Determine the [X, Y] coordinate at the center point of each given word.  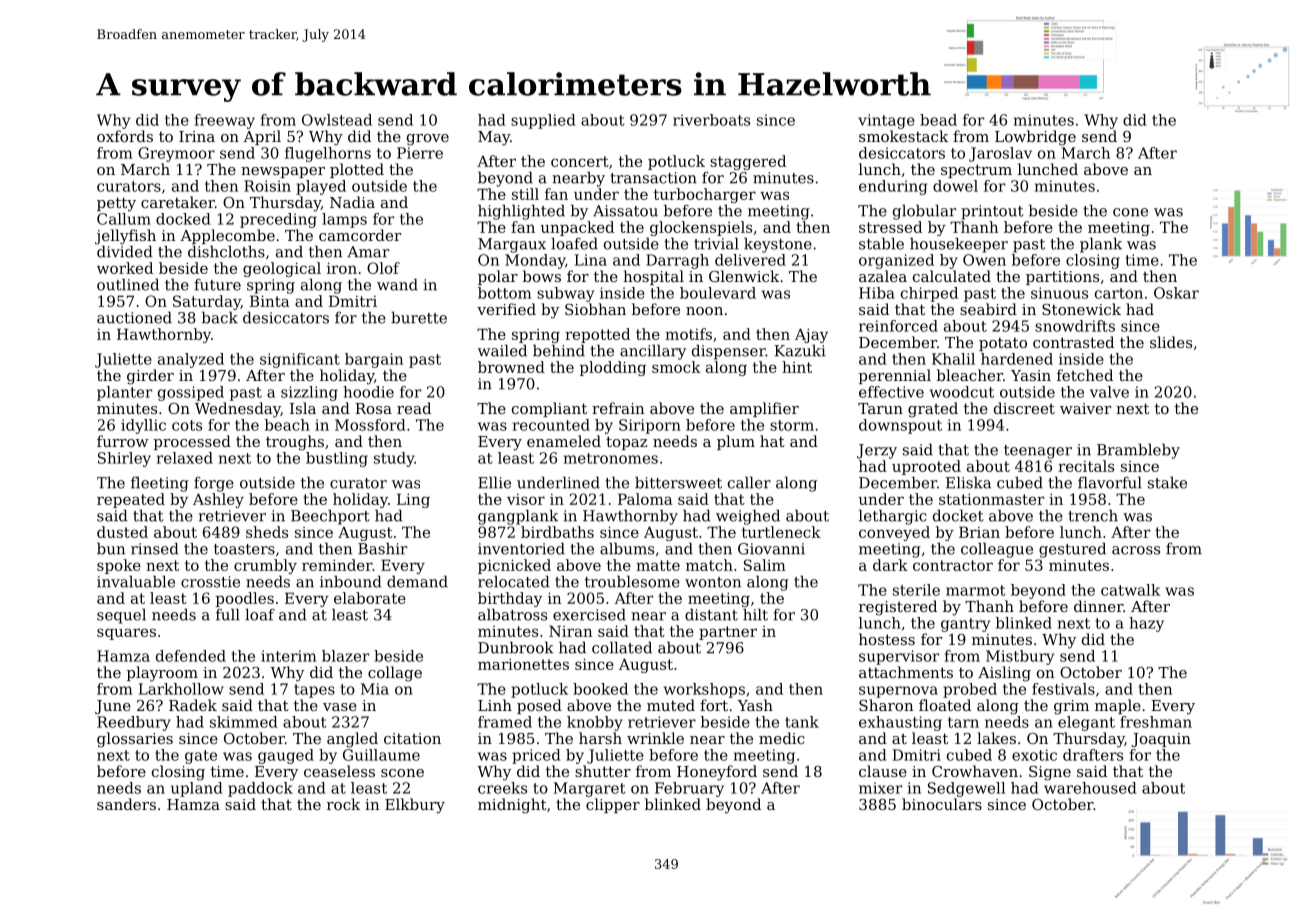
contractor [953, 565]
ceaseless [339, 771]
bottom [504, 293]
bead [938, 120]
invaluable [136, 581]
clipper [613, 805]
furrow [122, 441]
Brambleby [1138, 451]
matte [658, 565]
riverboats [711, 120]
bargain [374, 360]
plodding [613, 368]
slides [1171, 342]
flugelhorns [328, 154]
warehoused [1090, 788]
